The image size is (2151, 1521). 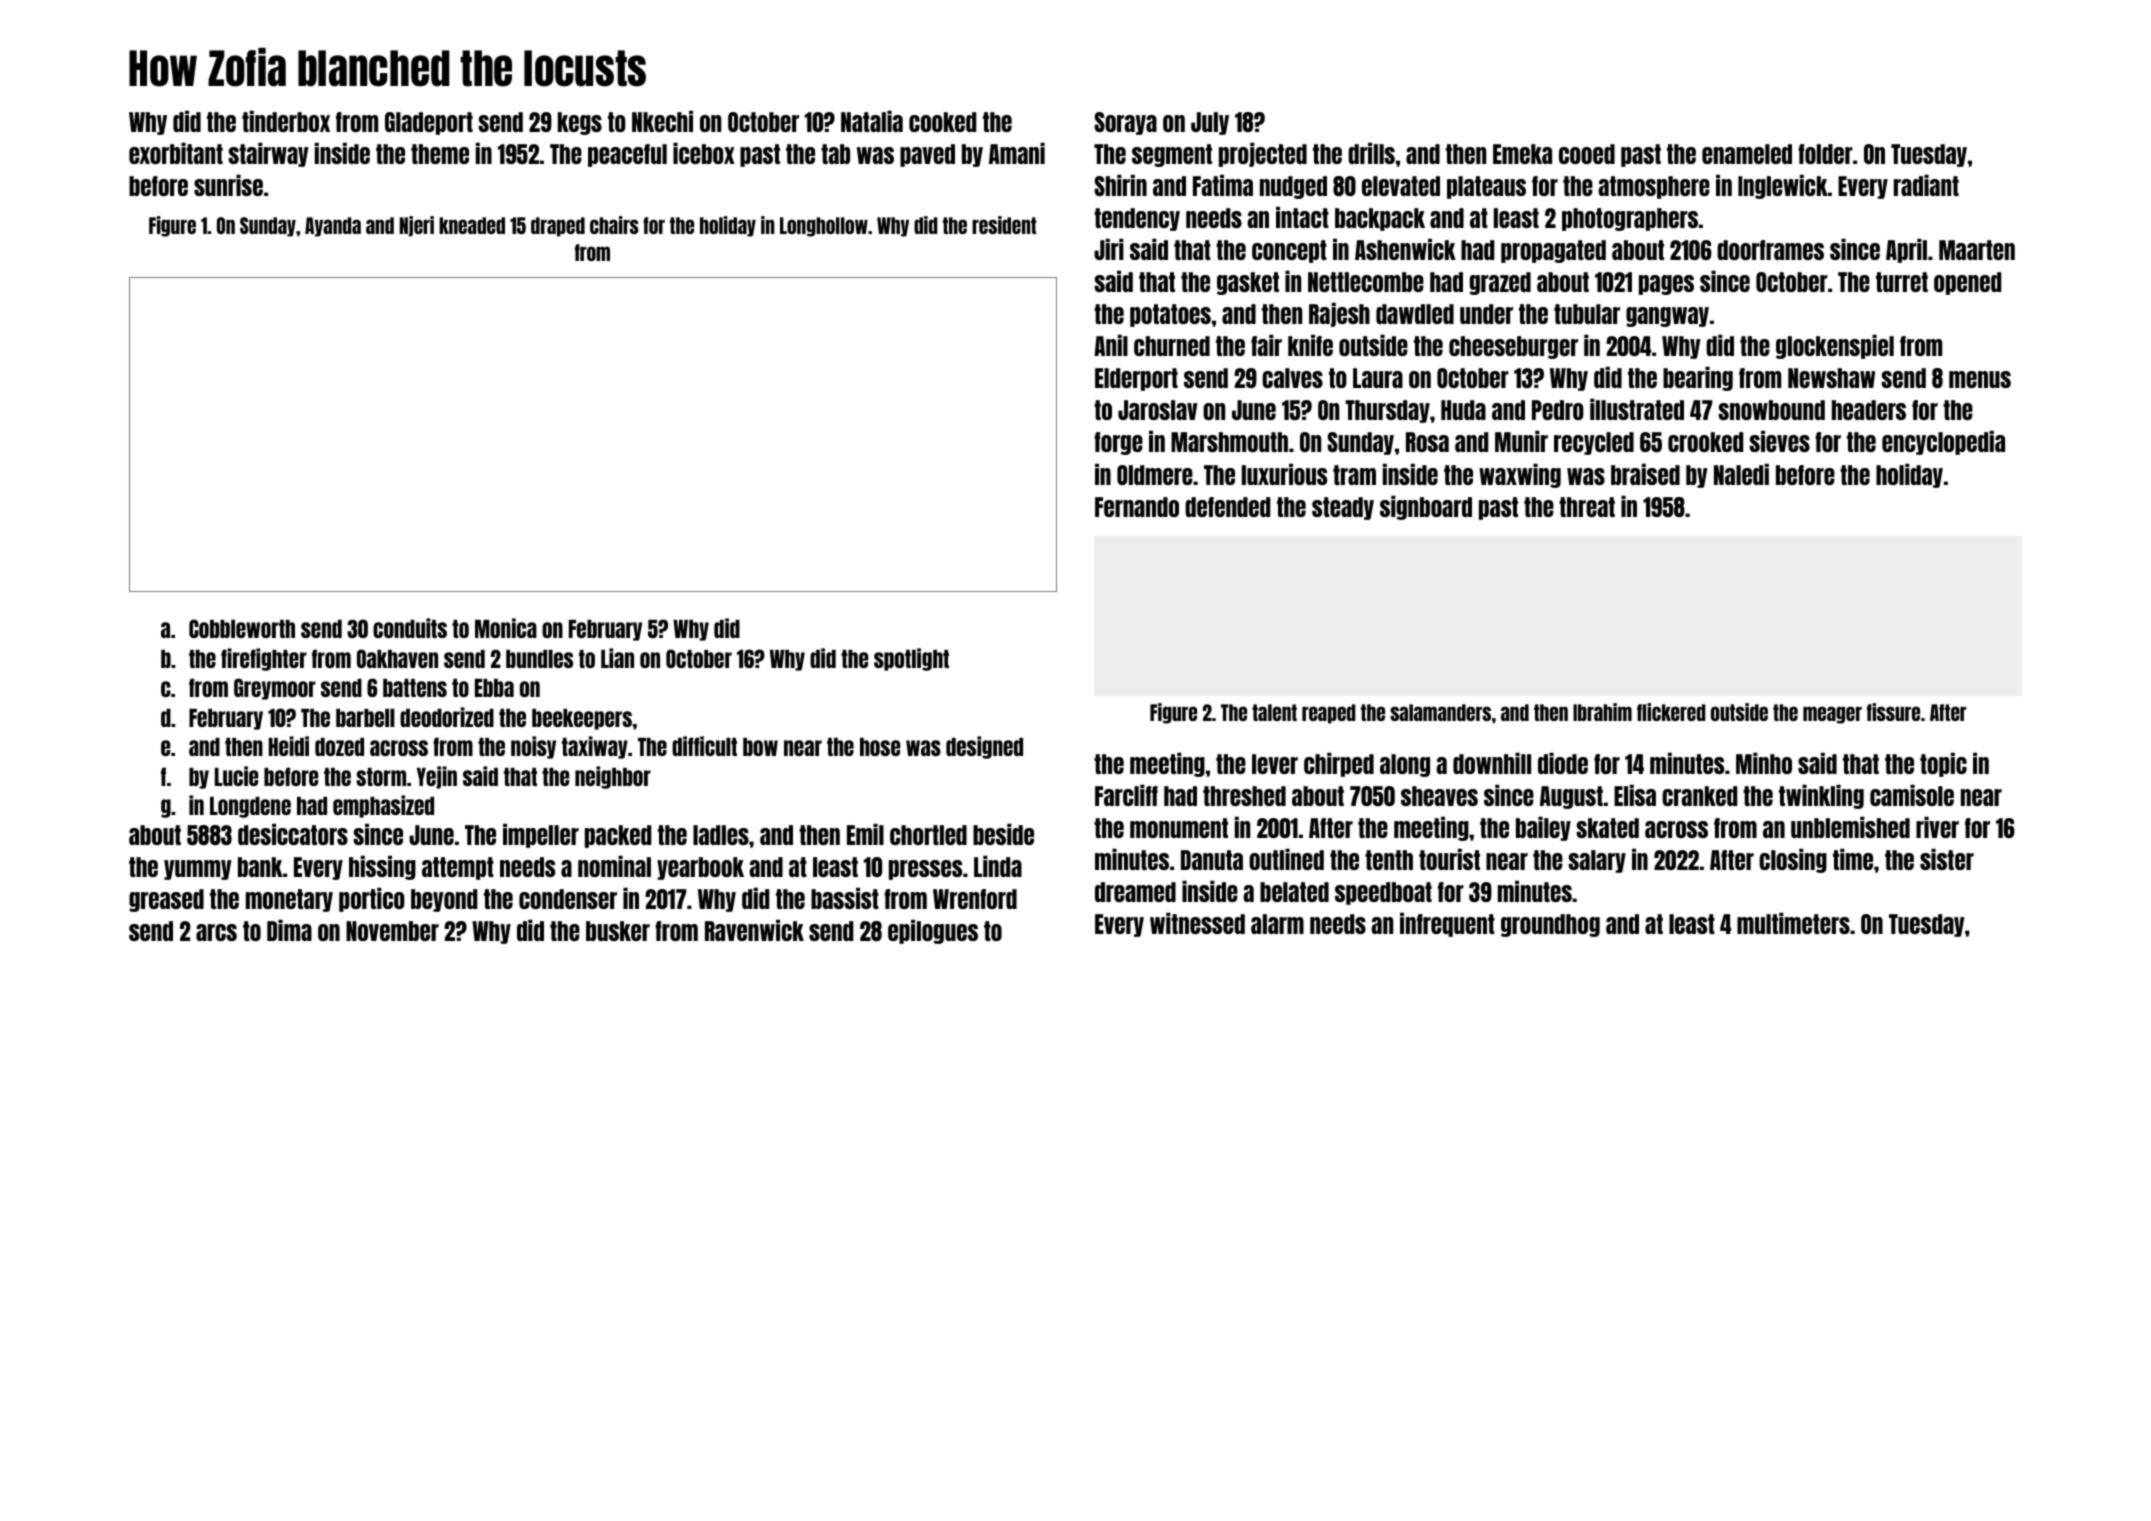 I want to click on sunrise, so click(x=228, y=185).
